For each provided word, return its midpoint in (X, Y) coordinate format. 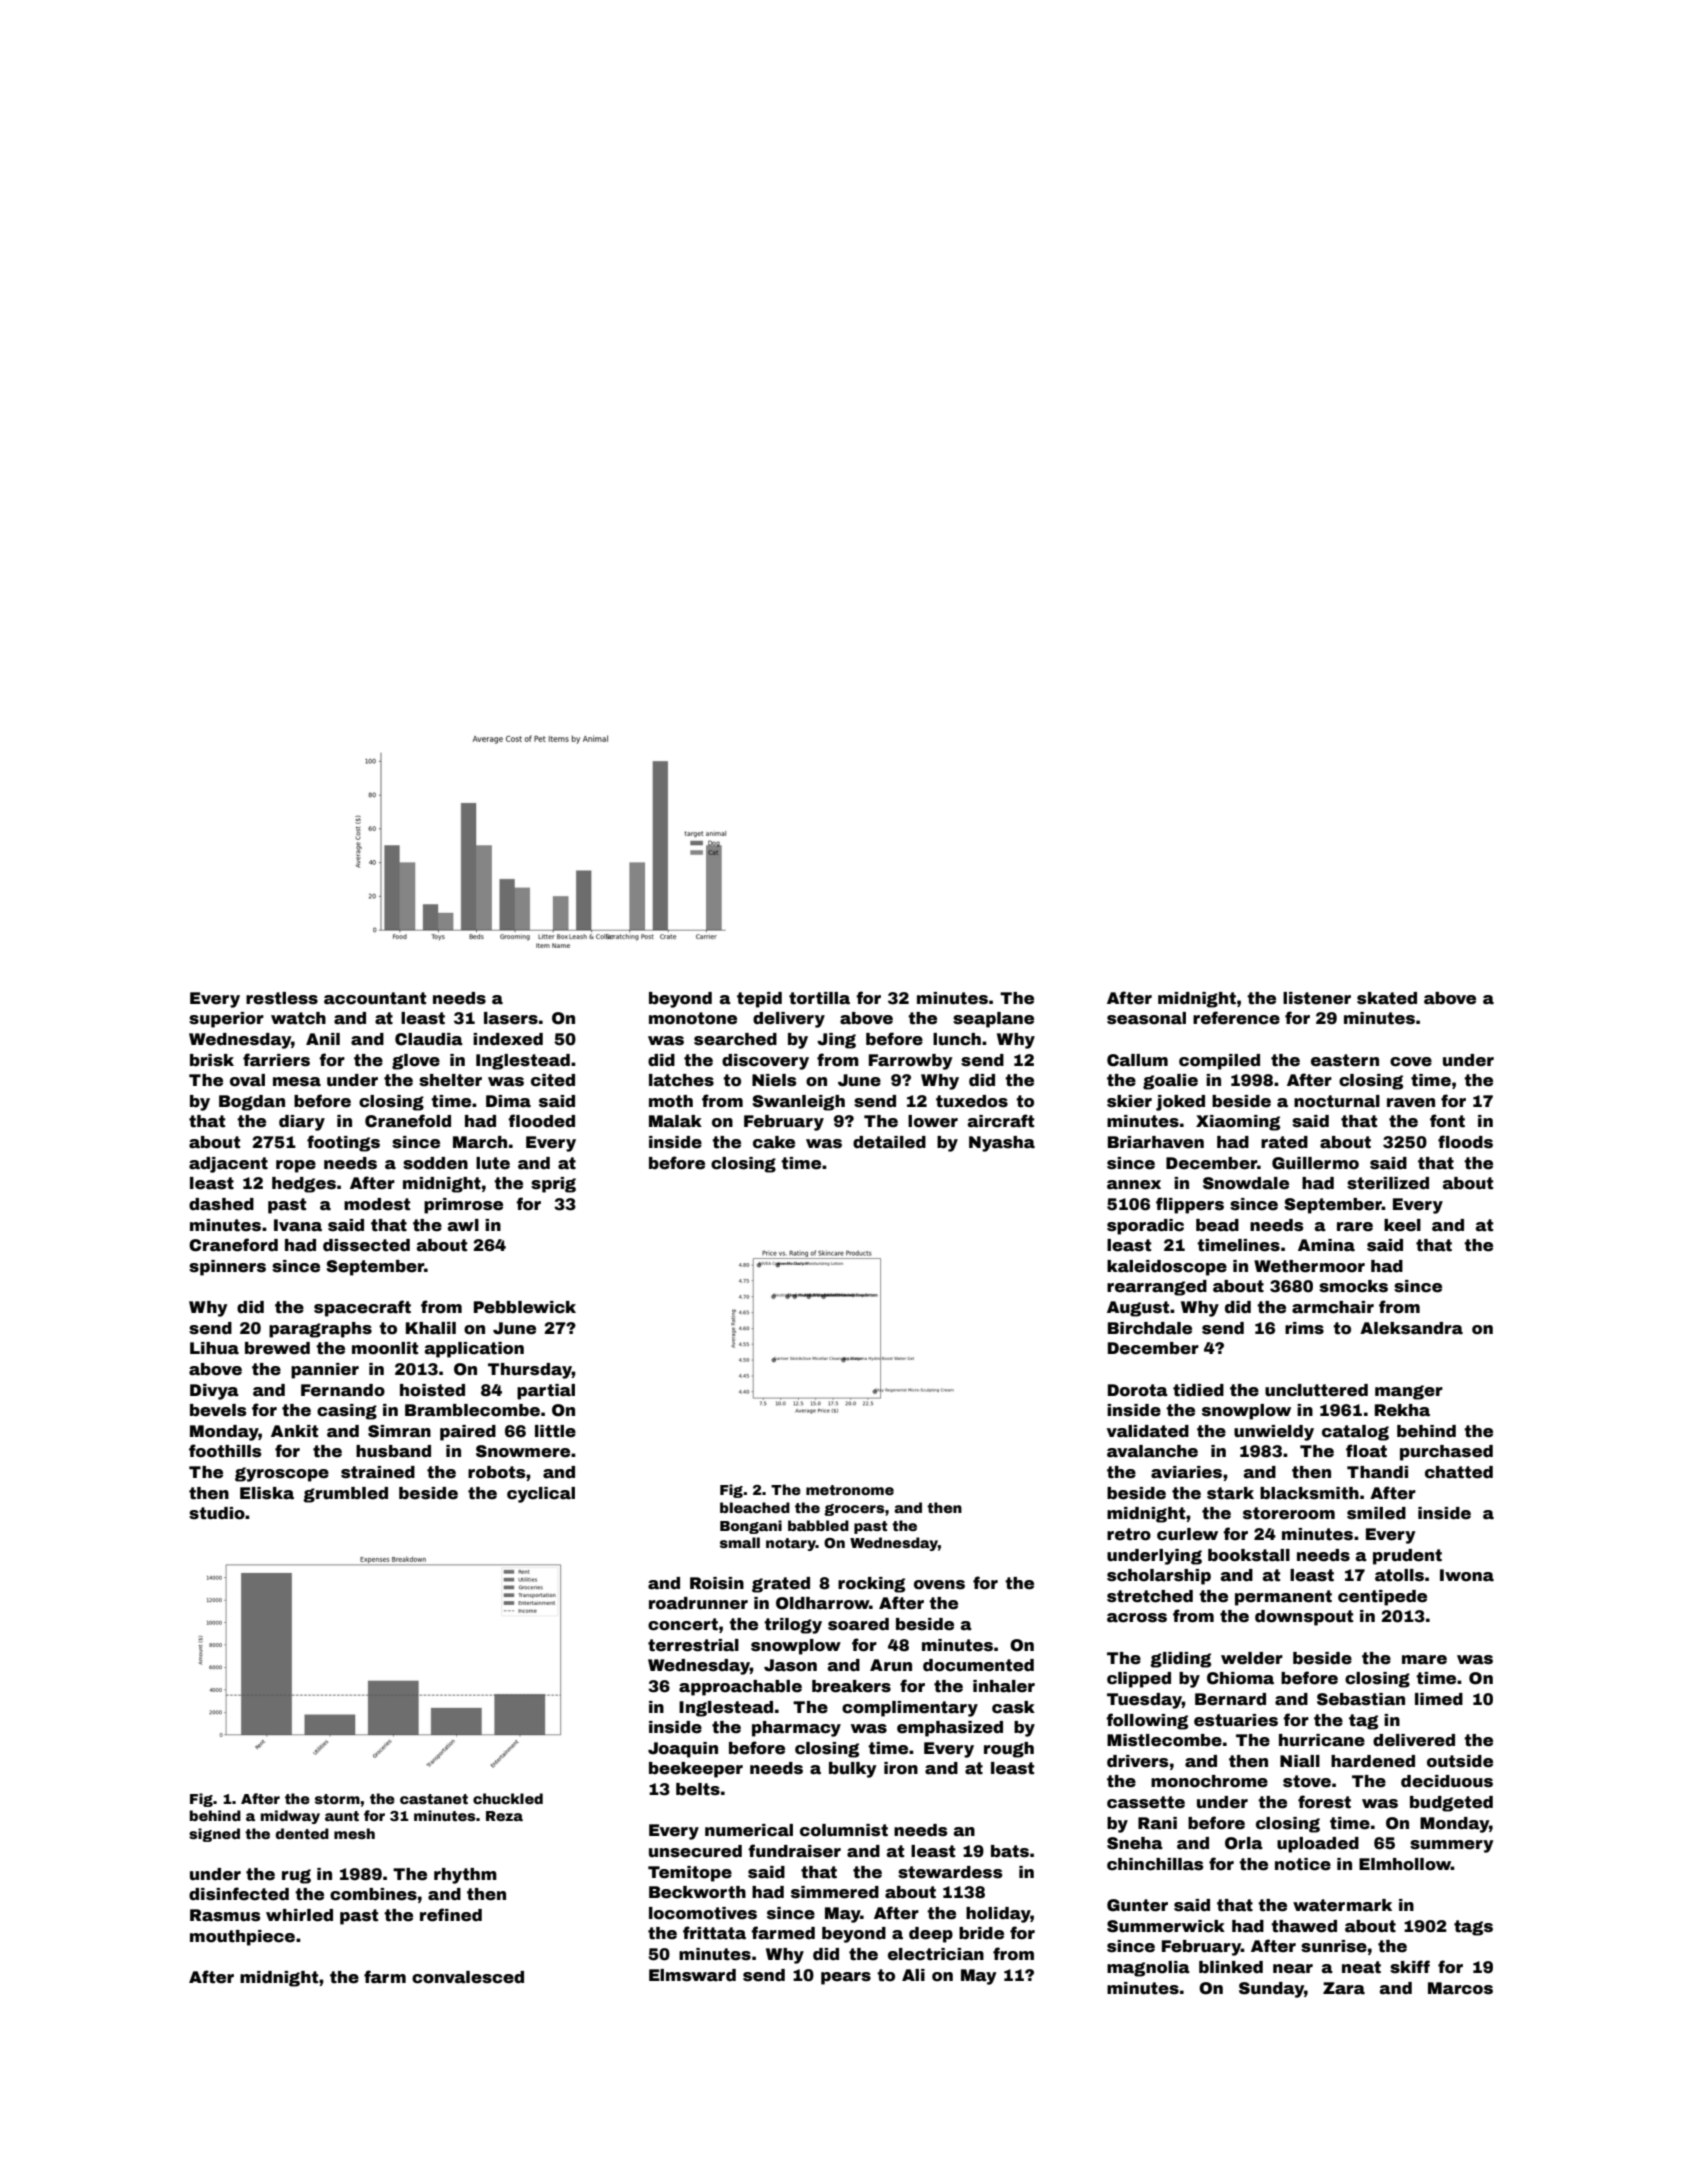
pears (846, 1978)
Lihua (214, 1348)
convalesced (468, 1977)
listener (1317, 998)
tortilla (819, 998)
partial (546, 1392)
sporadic (1145, 1227)
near (1293, 1969)
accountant (375, 998)
